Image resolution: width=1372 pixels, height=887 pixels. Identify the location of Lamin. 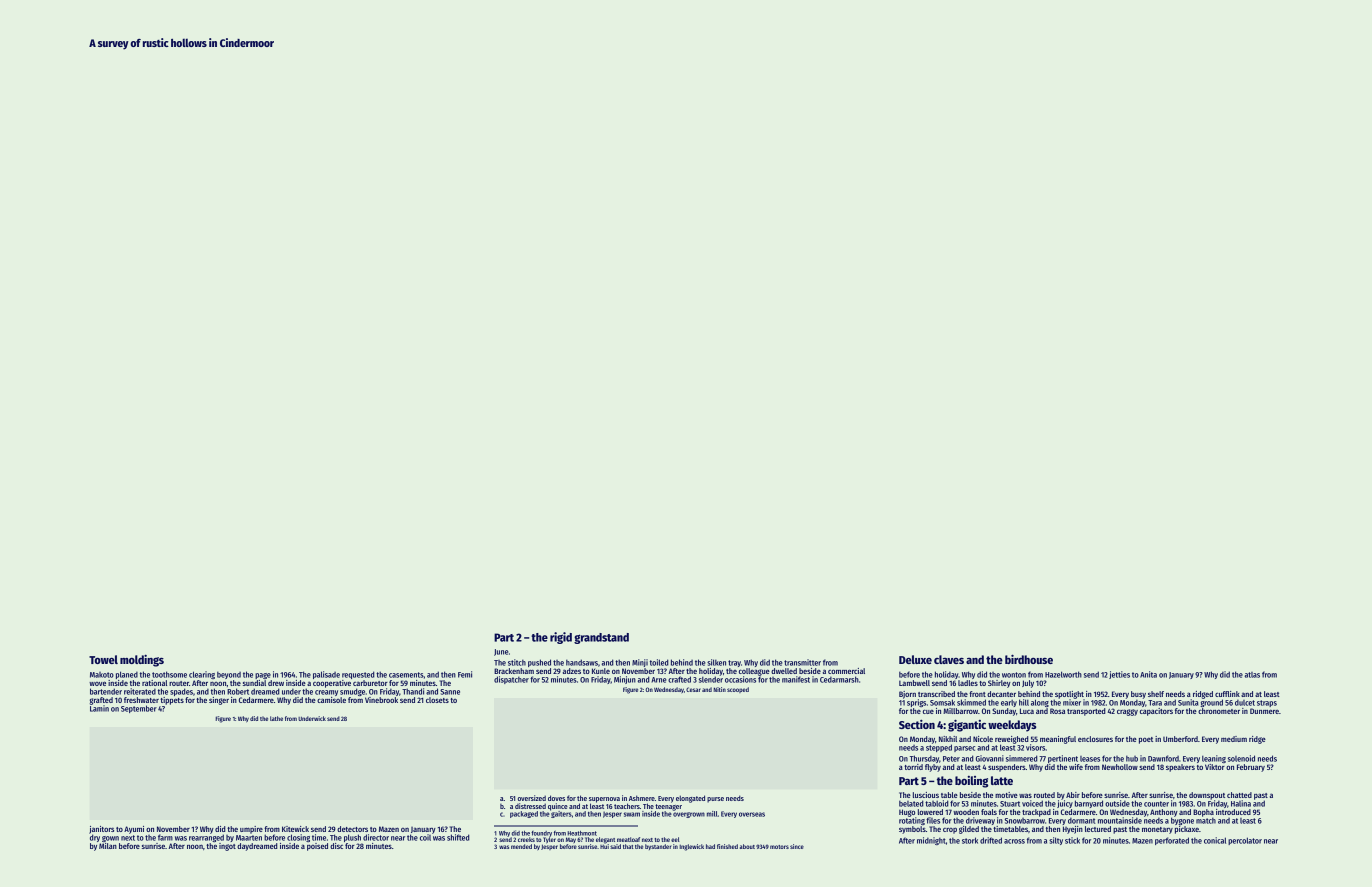
(99, 708).
